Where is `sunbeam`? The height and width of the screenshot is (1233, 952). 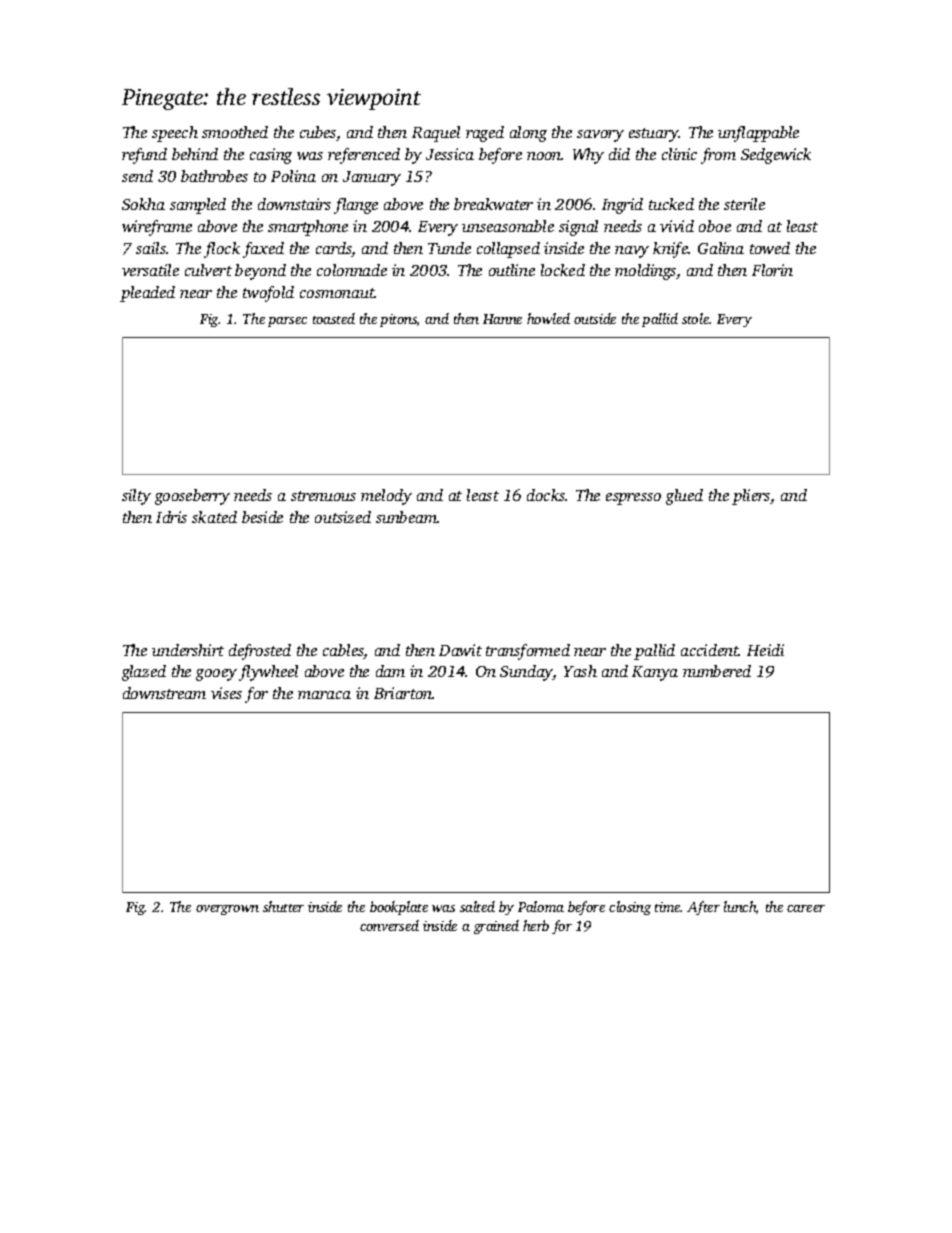 sunbeam is located at coordinates (406, 517).
